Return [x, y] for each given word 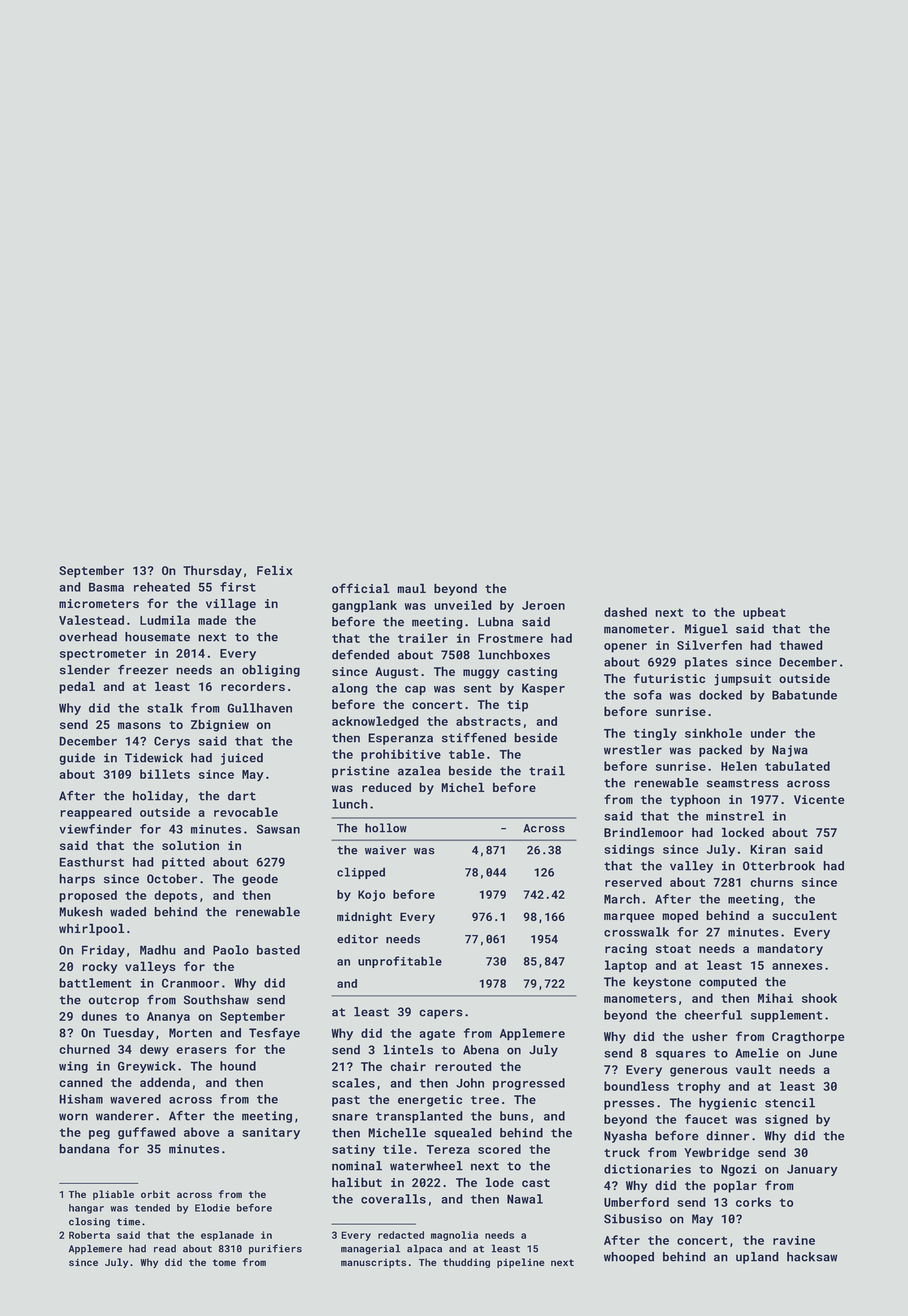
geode [260, 880]
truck [622, 1152]
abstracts [488, 721]
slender [85, 670]
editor [357, 939]
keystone [662, 983]
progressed [529, 1084]
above [202, 1132]
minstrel [735, 816]
